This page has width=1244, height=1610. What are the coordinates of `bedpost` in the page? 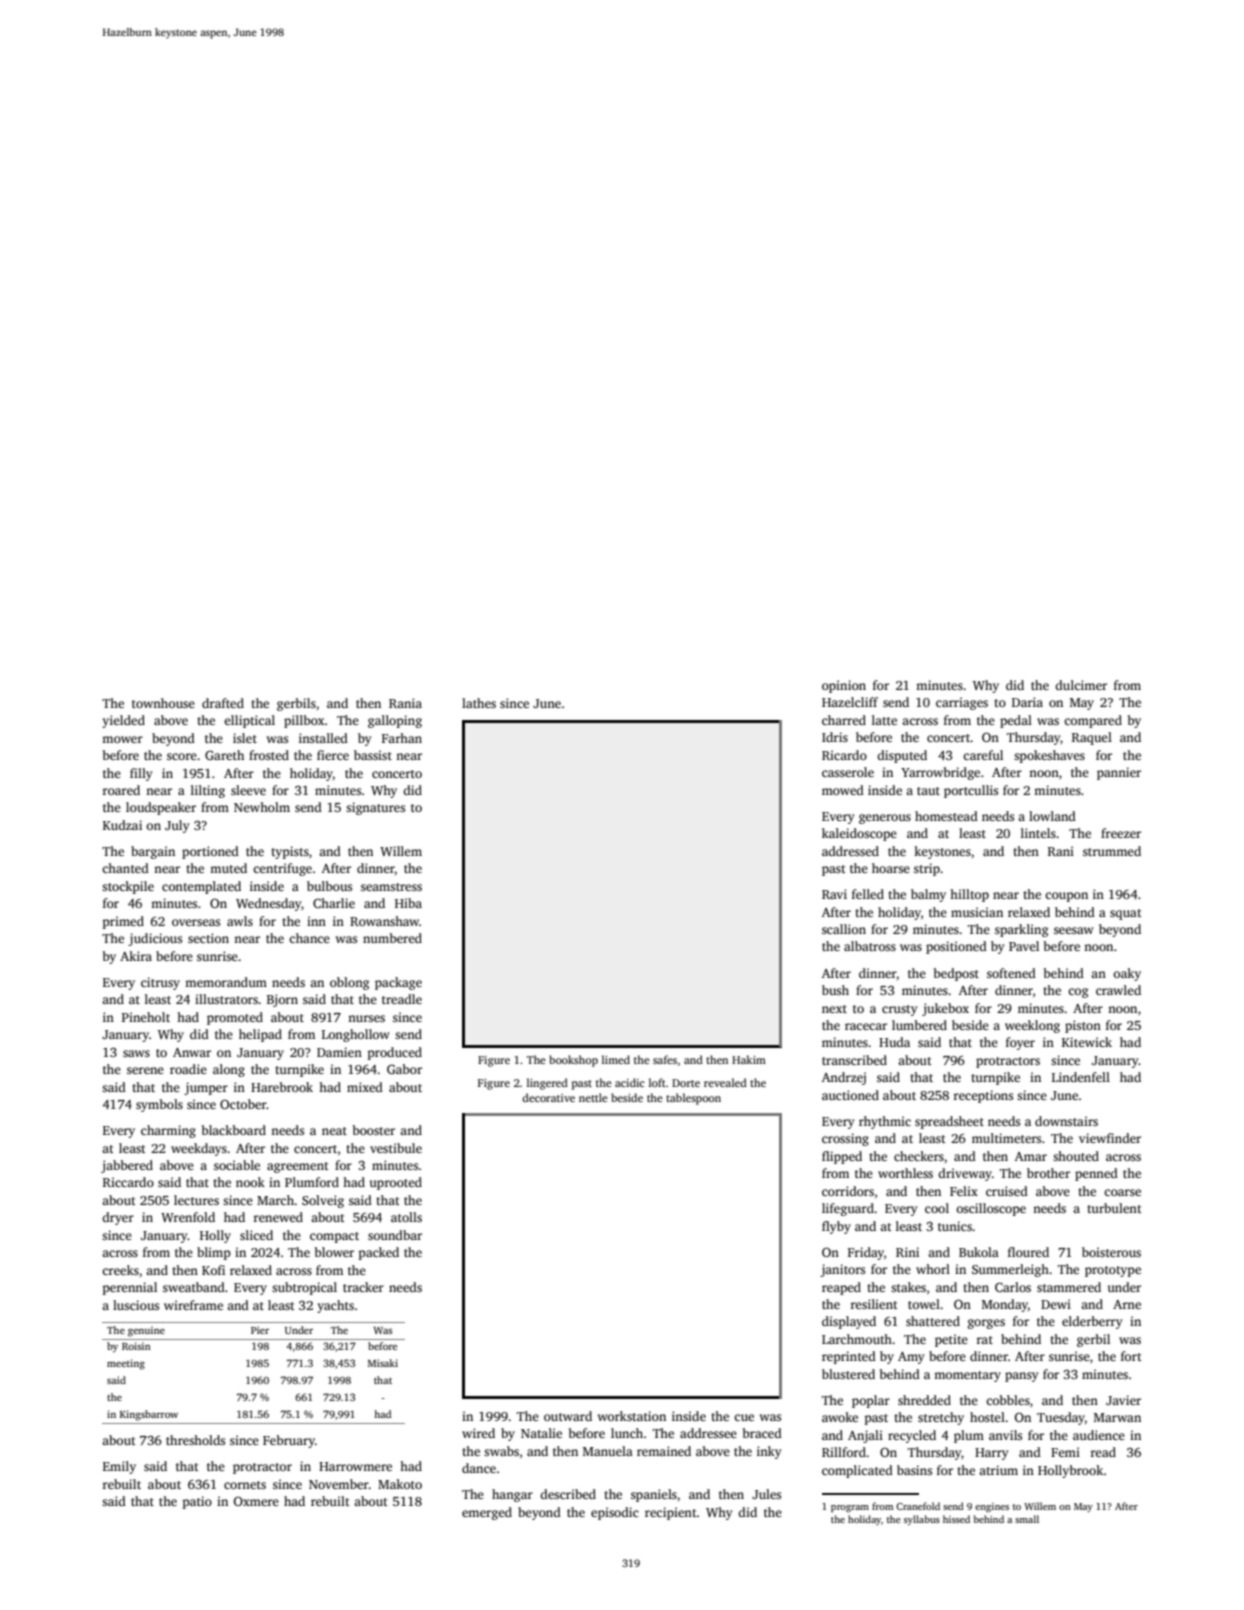 It's located at (956, 974).
